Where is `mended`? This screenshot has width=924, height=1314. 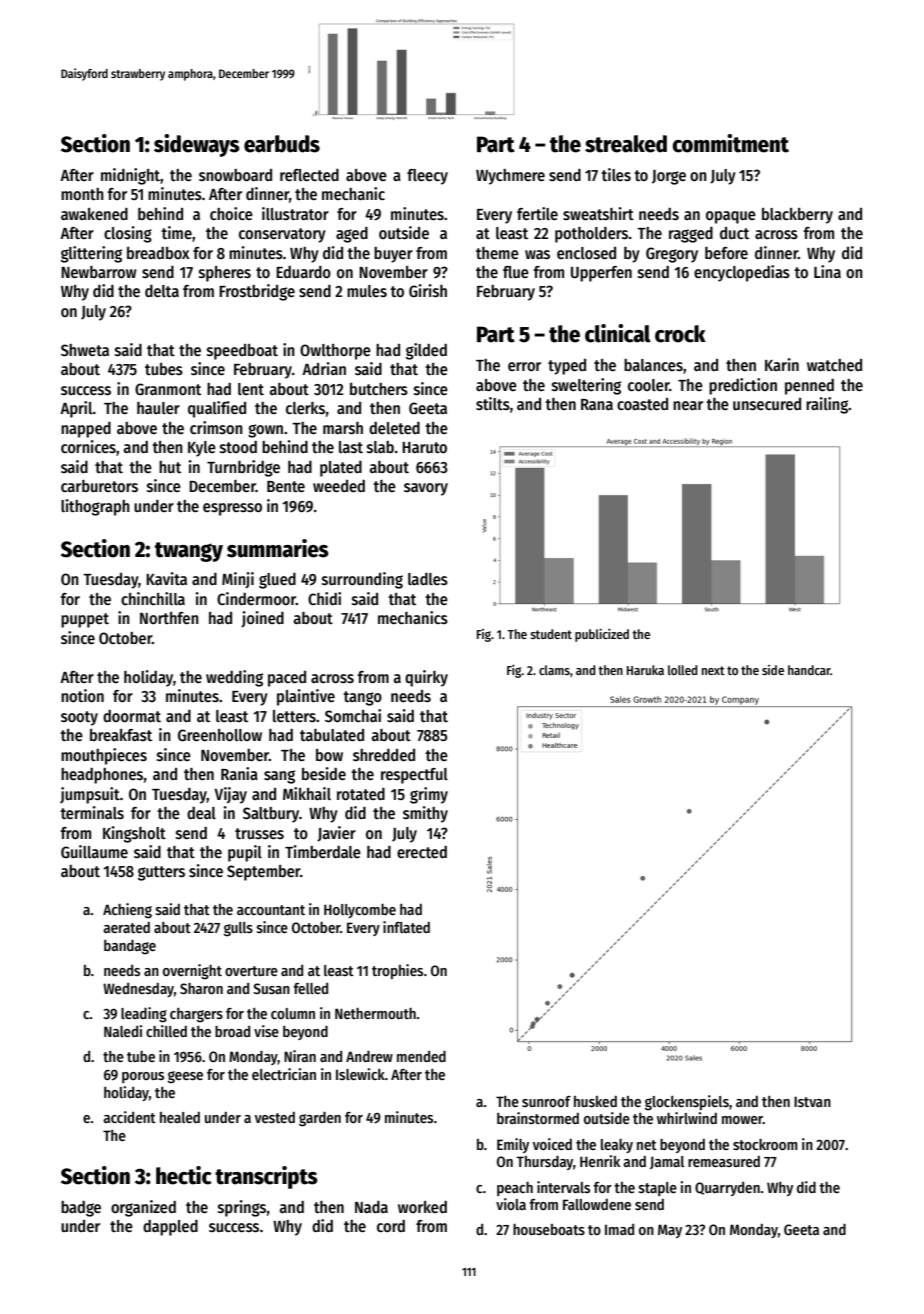
mended is located at coordinates (421, 1056).
